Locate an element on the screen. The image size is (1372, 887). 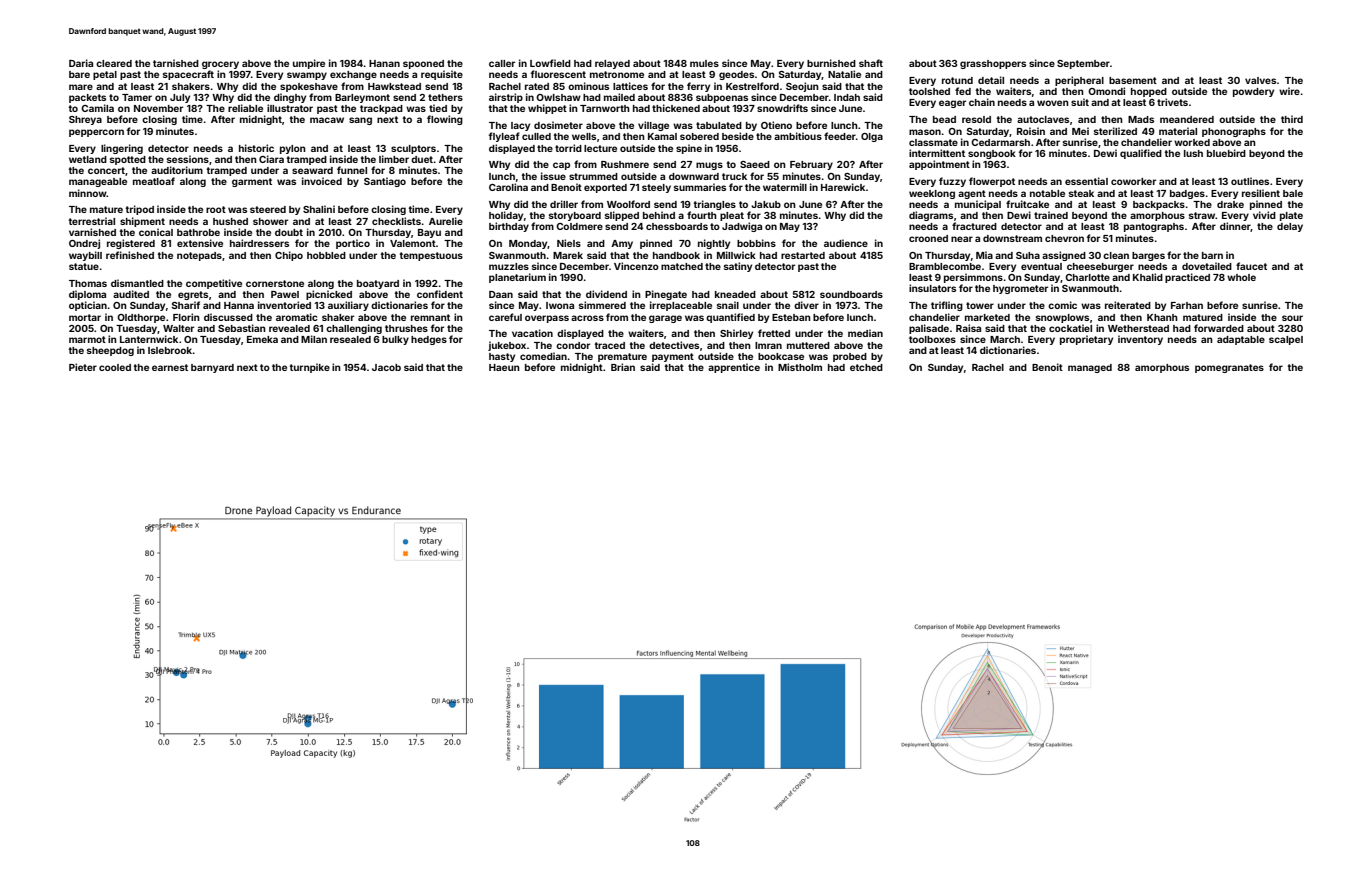
exchange is located at coordinates (353, 75).
